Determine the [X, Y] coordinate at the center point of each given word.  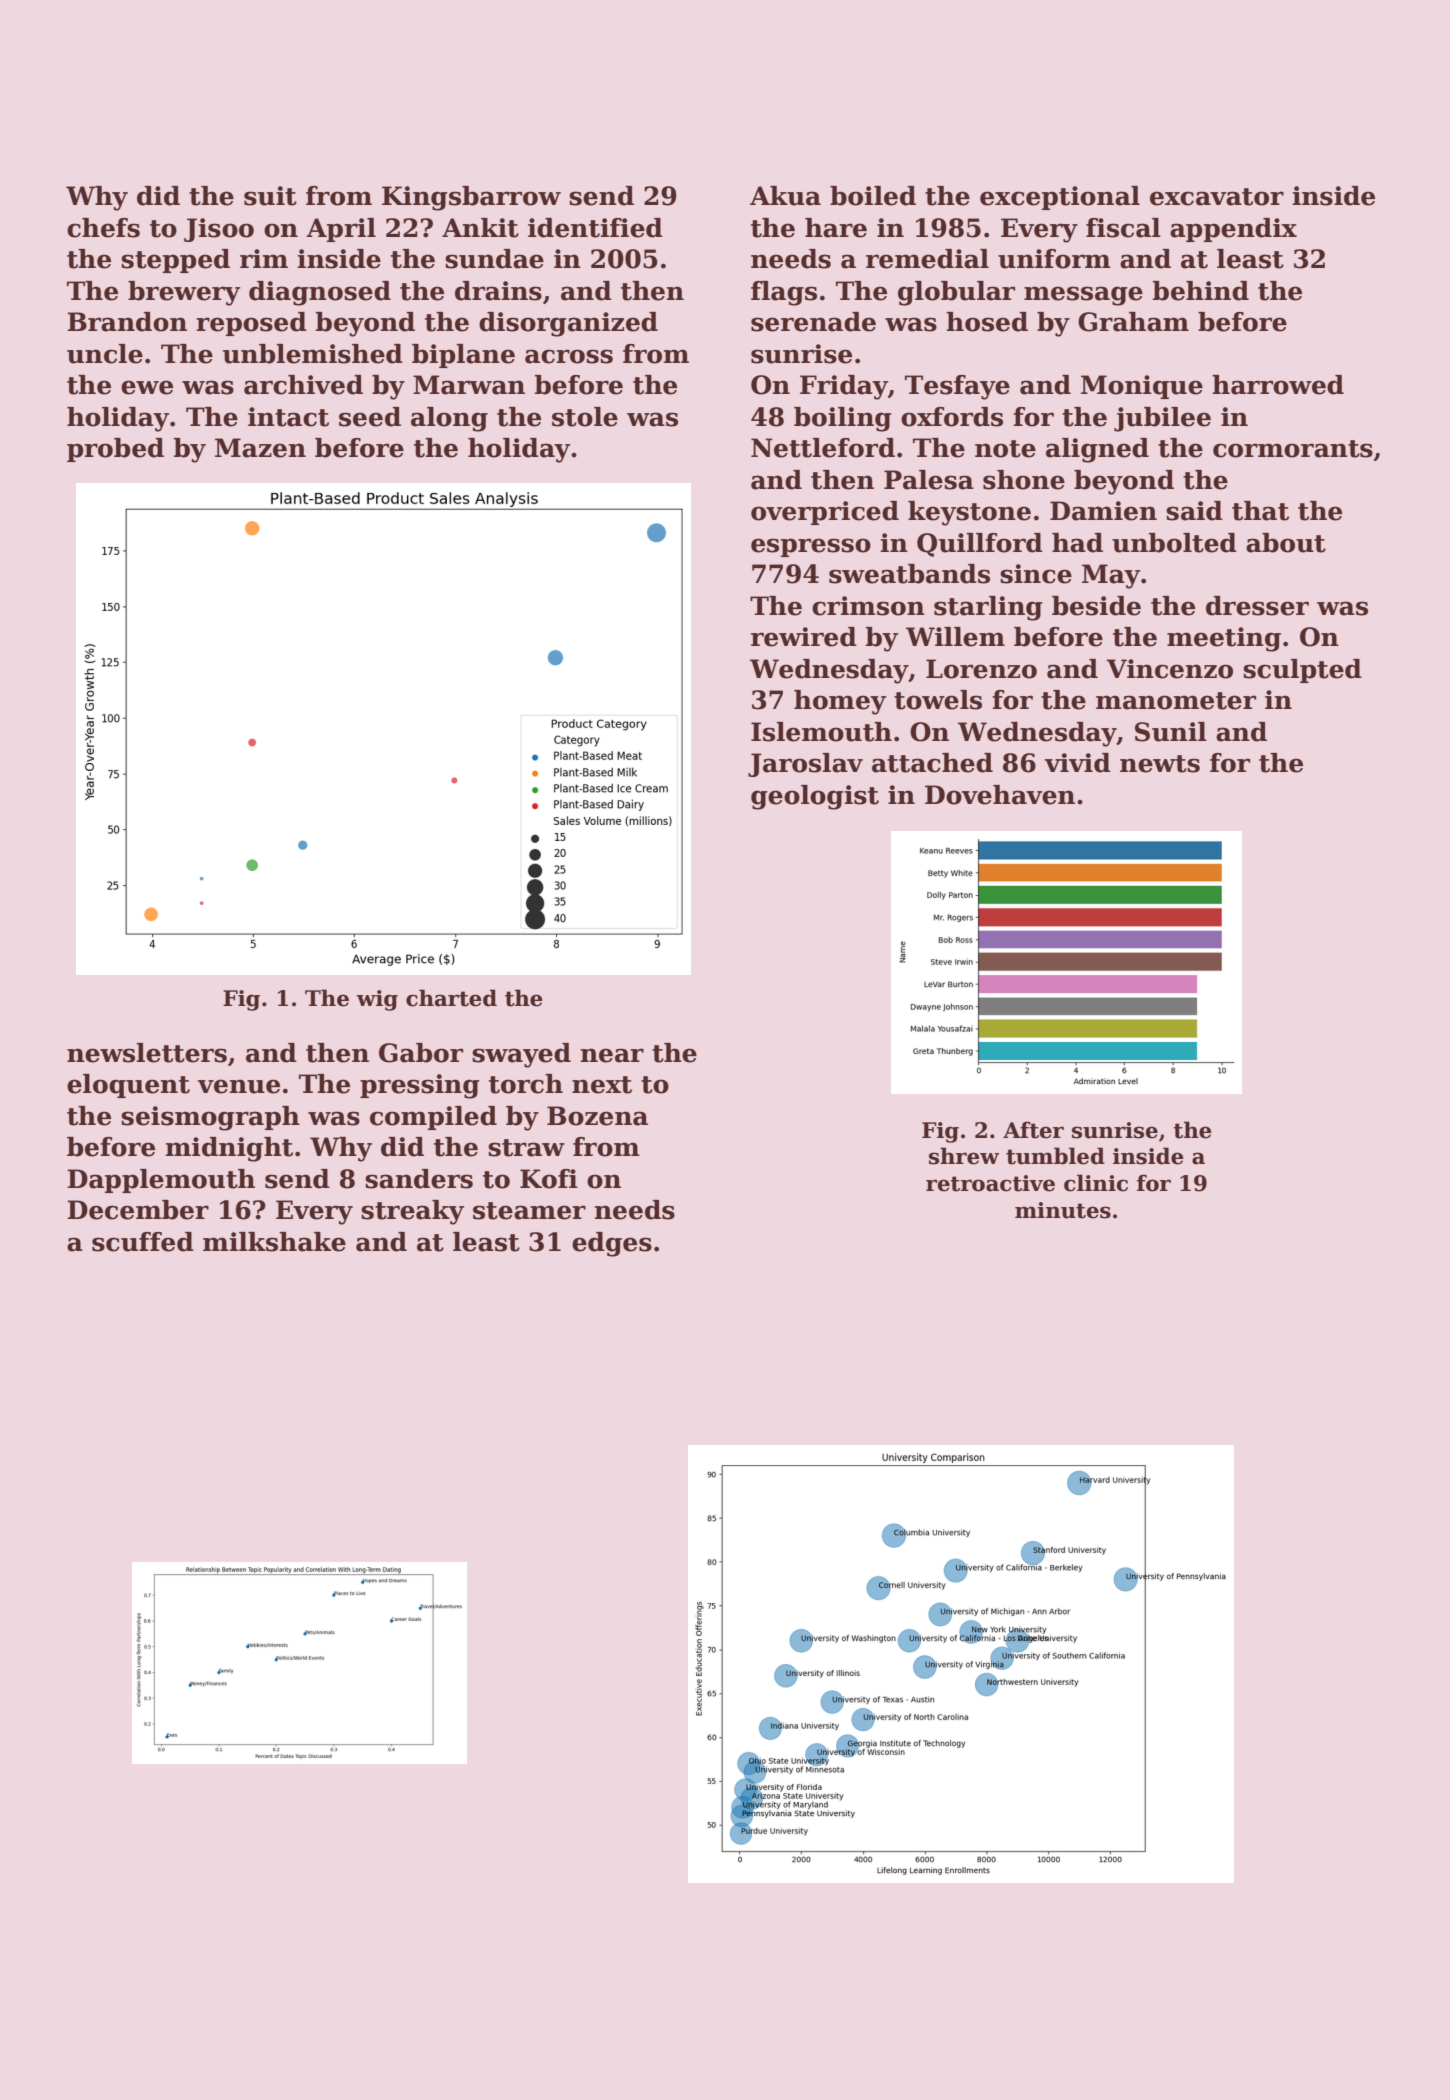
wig [377, 1000]
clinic [1096, 1183]
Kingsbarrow [471, 198]
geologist [815, 797]
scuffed [143, 1242]
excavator [1217, 197]
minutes [1063, 1210]
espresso [811, 547]
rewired [804, 637]
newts [1160, 764]
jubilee [1162, 419]
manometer [1176, 701]
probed [115, 450]
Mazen [260, 448]
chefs [103, 228]
